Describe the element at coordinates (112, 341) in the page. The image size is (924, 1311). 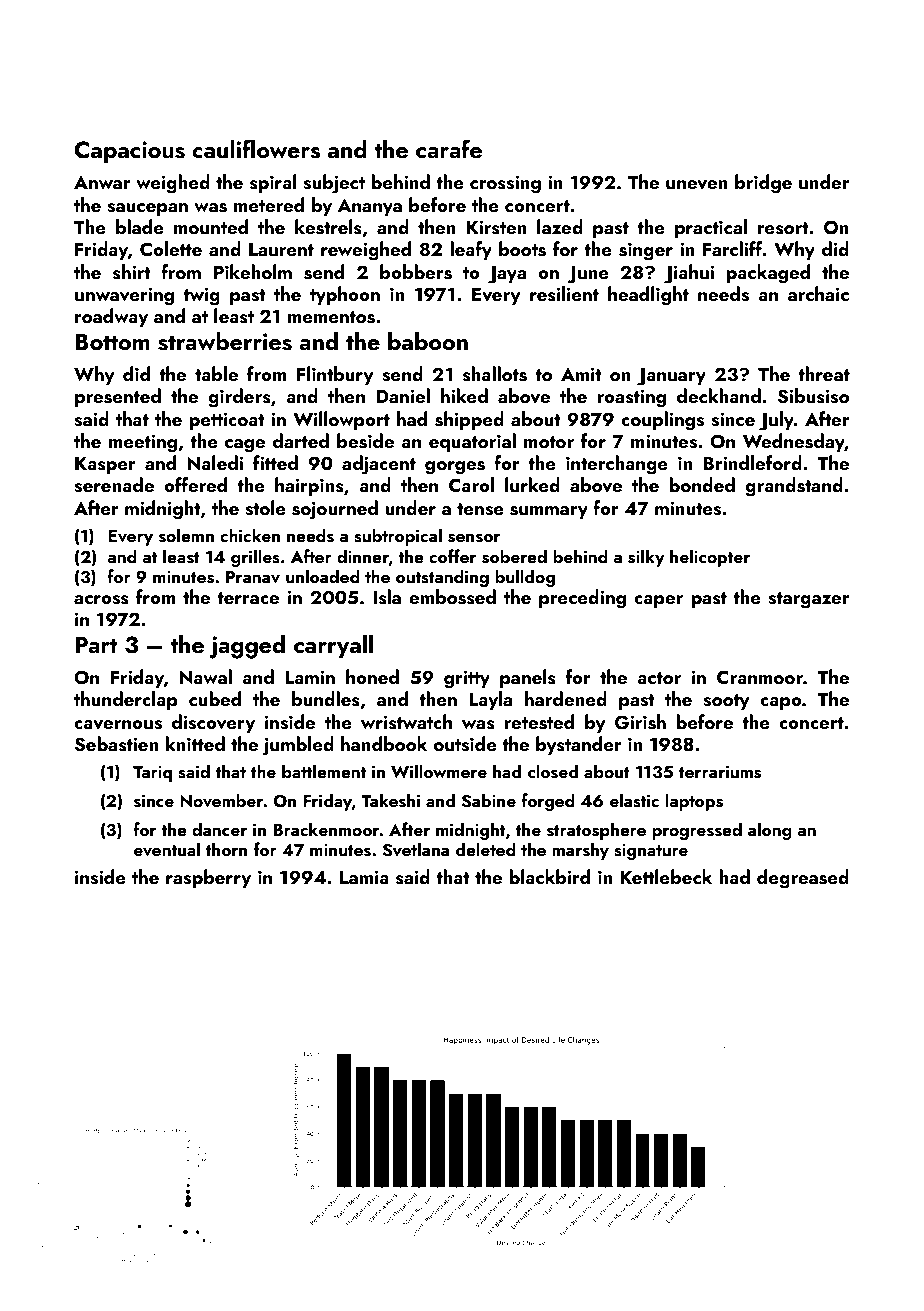
I see `Bottom` at that location.
